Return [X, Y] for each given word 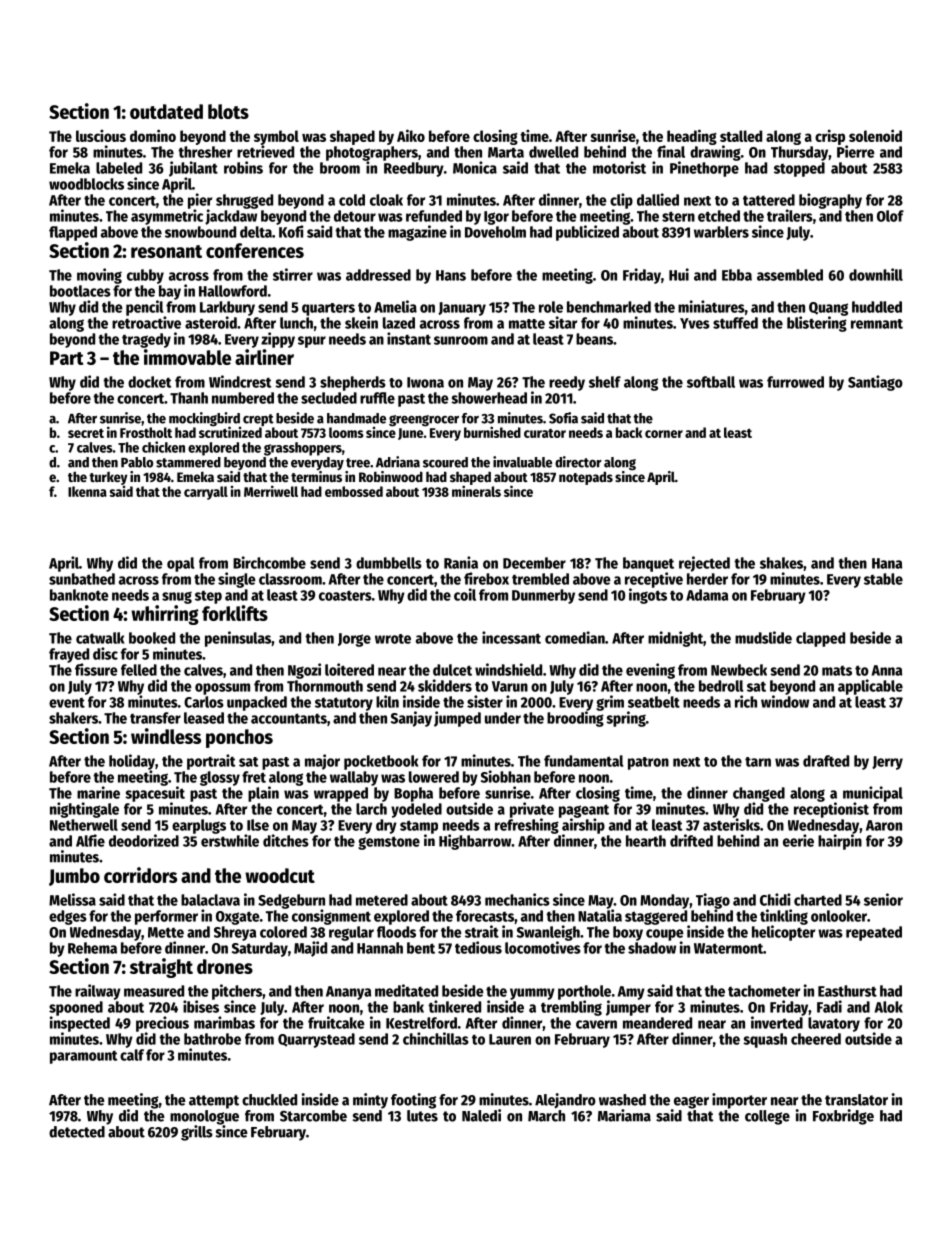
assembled [790, 275]
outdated [166, 111]
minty [370, 1101]
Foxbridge [843, 1117]
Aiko [411, 135]
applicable [870, 687]
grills [197, 1133]
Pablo [137, 462]
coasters [345, 595]
